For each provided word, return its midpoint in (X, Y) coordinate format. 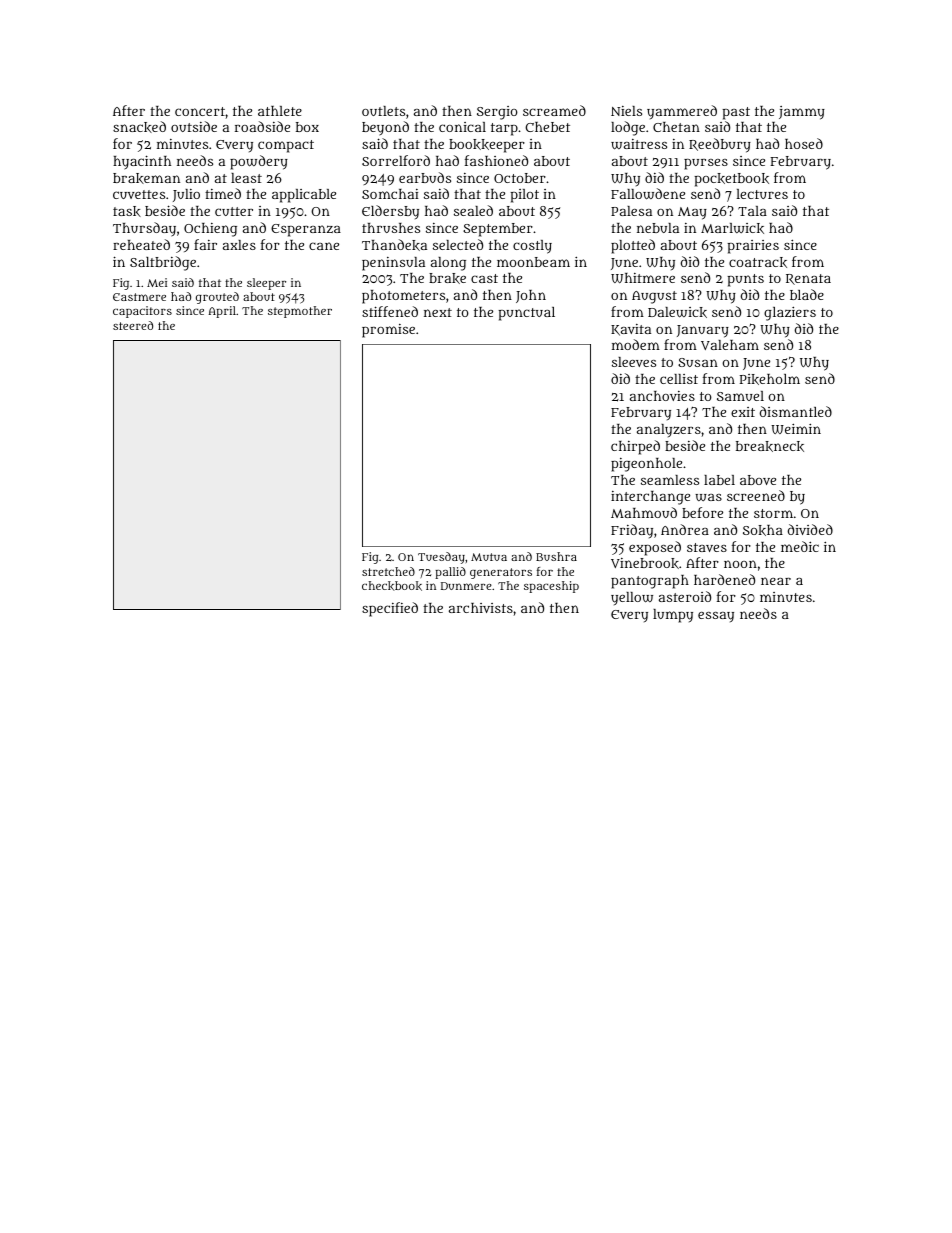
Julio (186, 195)
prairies (753, 247)
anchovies (662, 396)
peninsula (393, 264)
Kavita (631, 330)
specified (390, 609)
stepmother (300, 312)
